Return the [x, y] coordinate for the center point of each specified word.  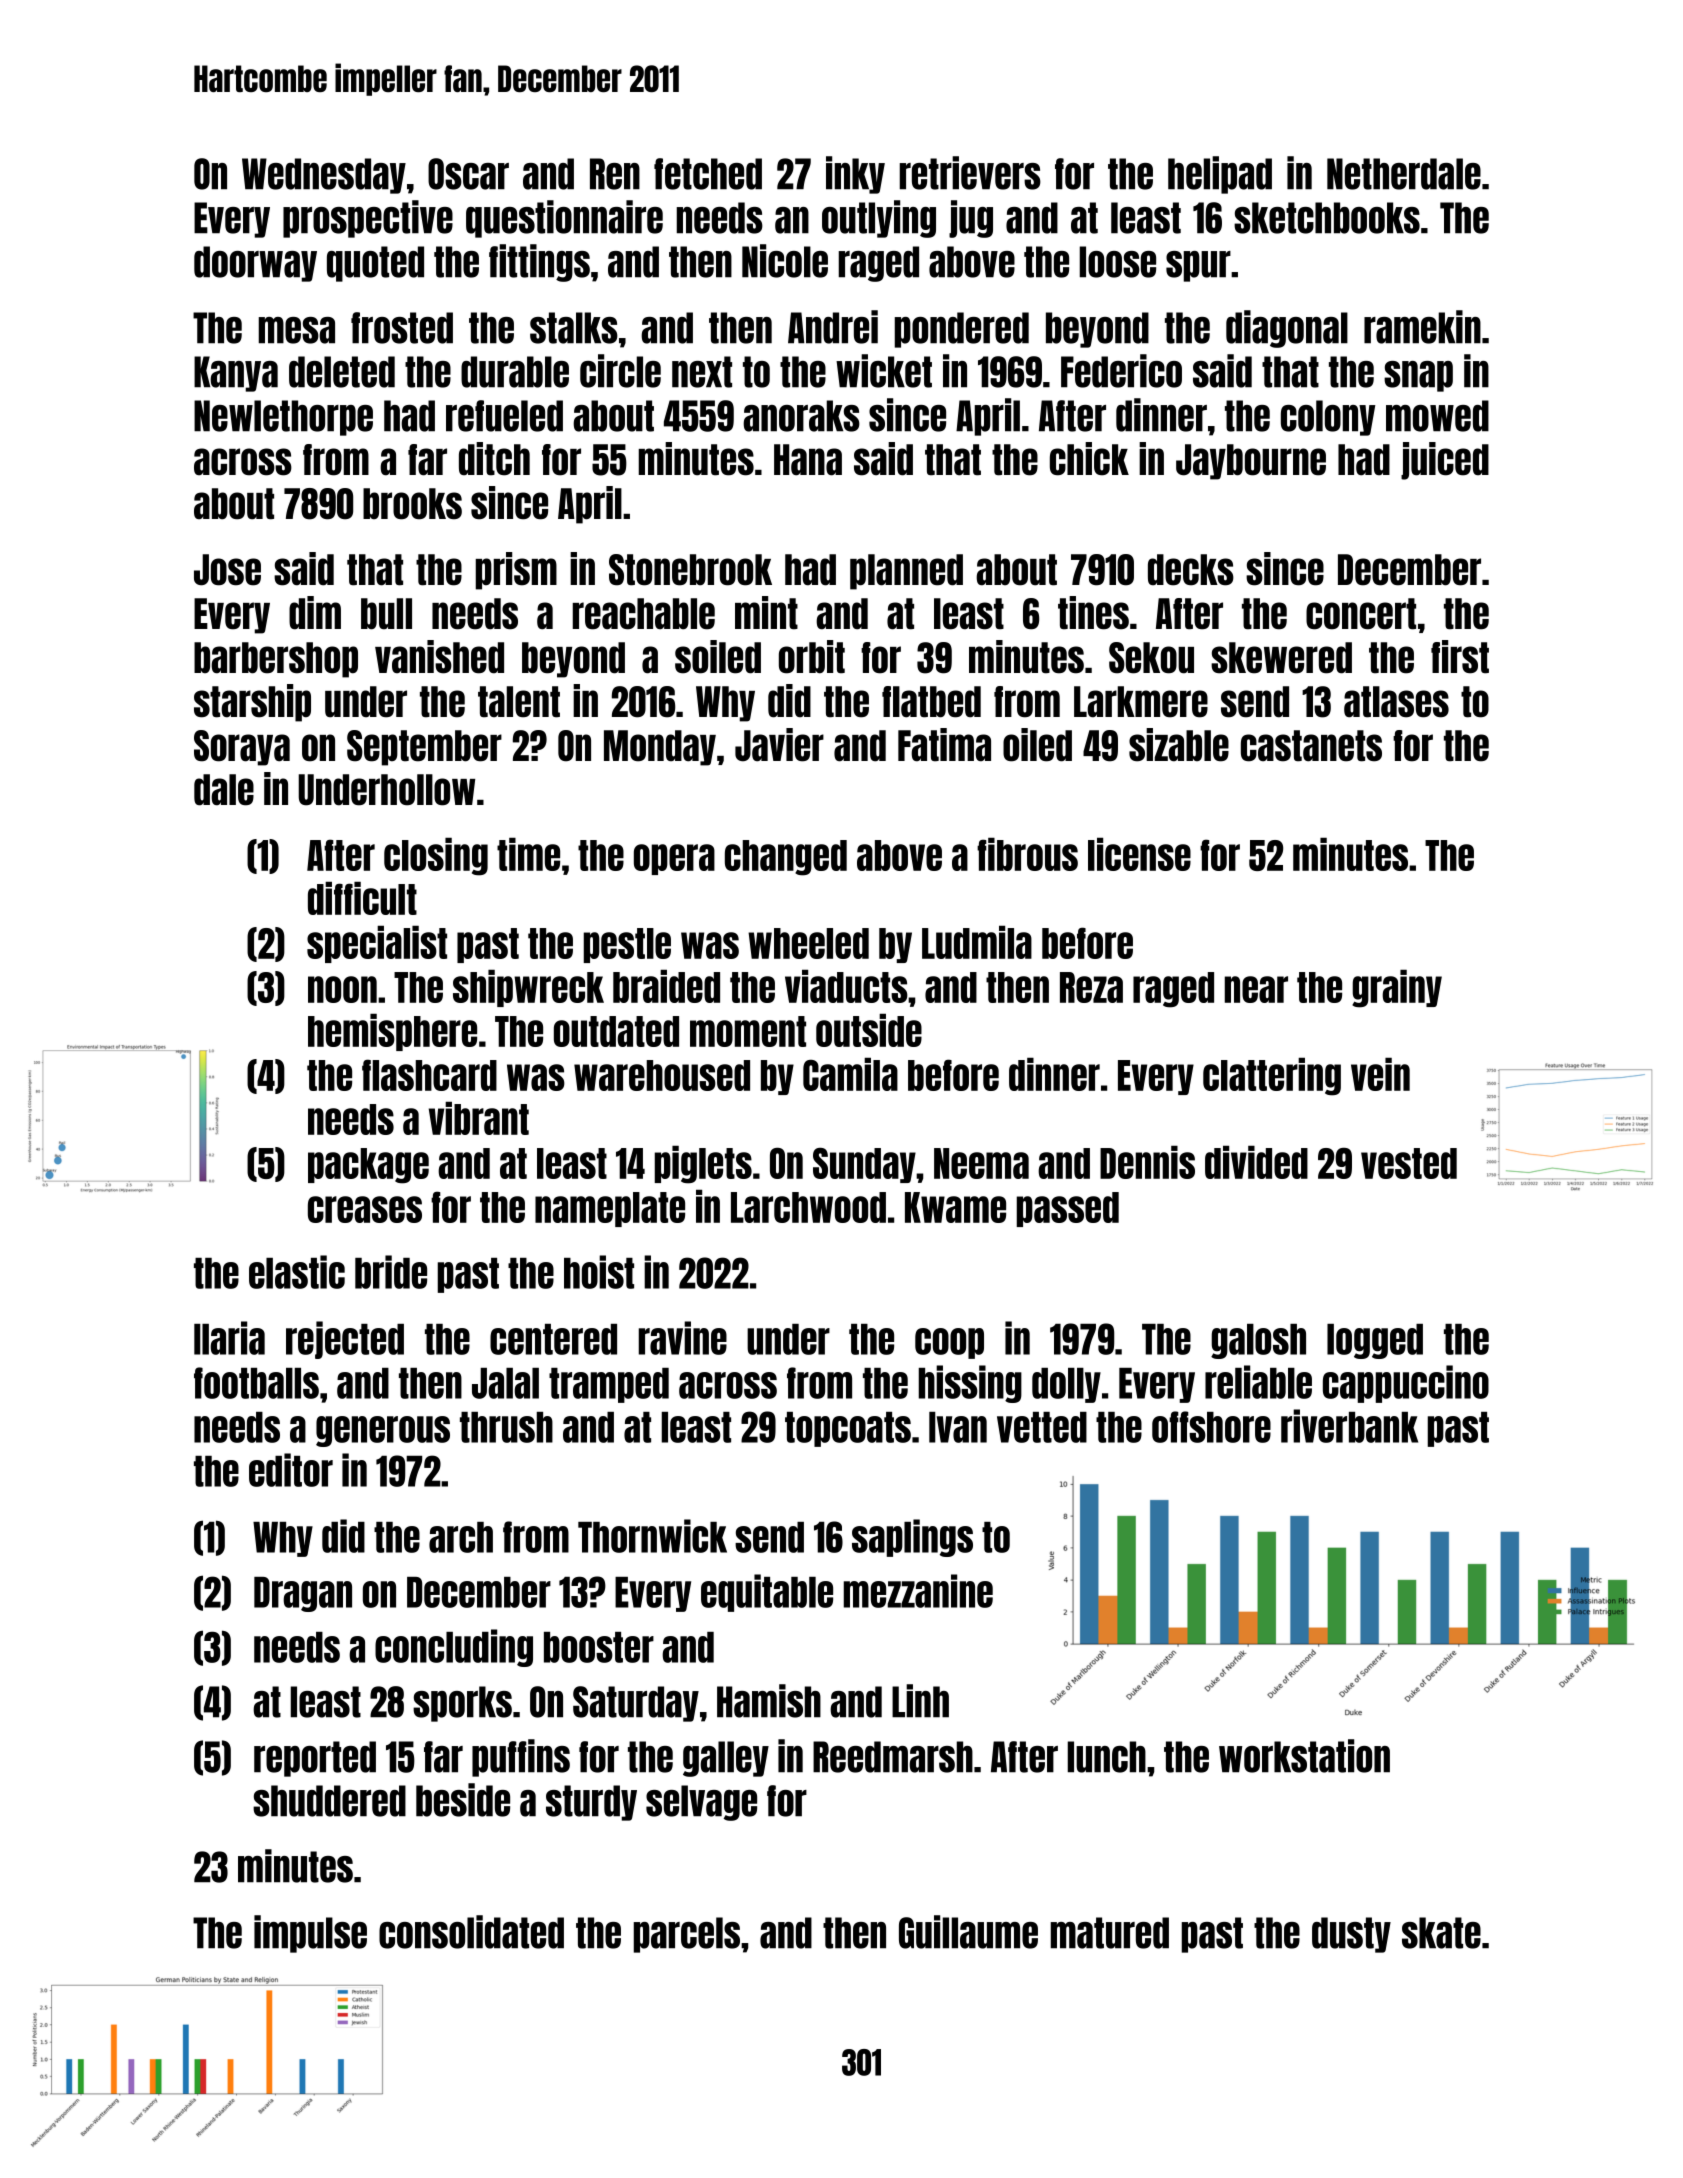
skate [1441, 1933]
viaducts [846, 986]
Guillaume [968, 1932]
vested [1409, 1163]
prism [516, 571]
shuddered [329, 1801]
